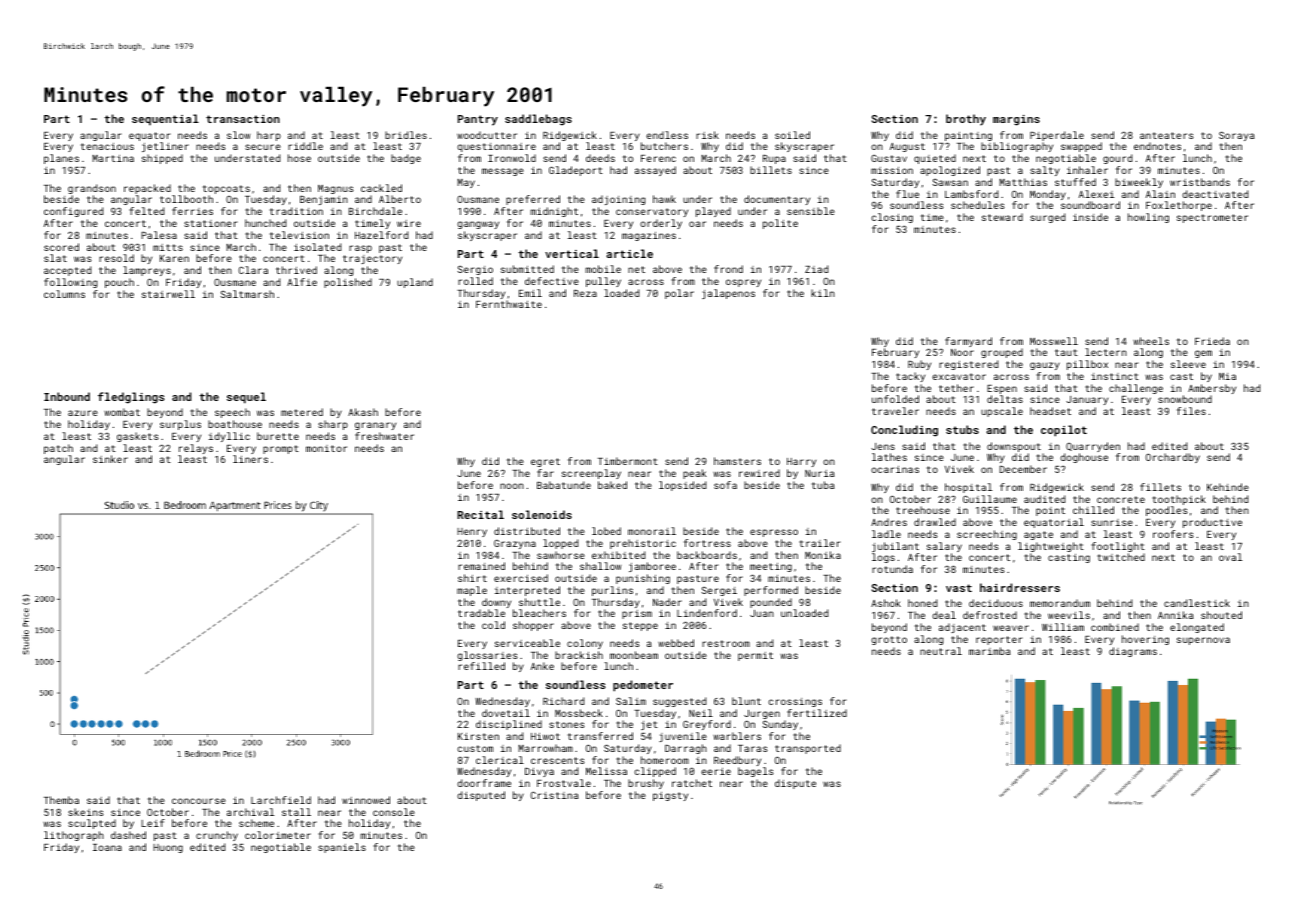 The height and width of the screenshot is (924, 1308). Describe the element at coordinates (238, 135) in the screenshot. I see `slow` at that location.
